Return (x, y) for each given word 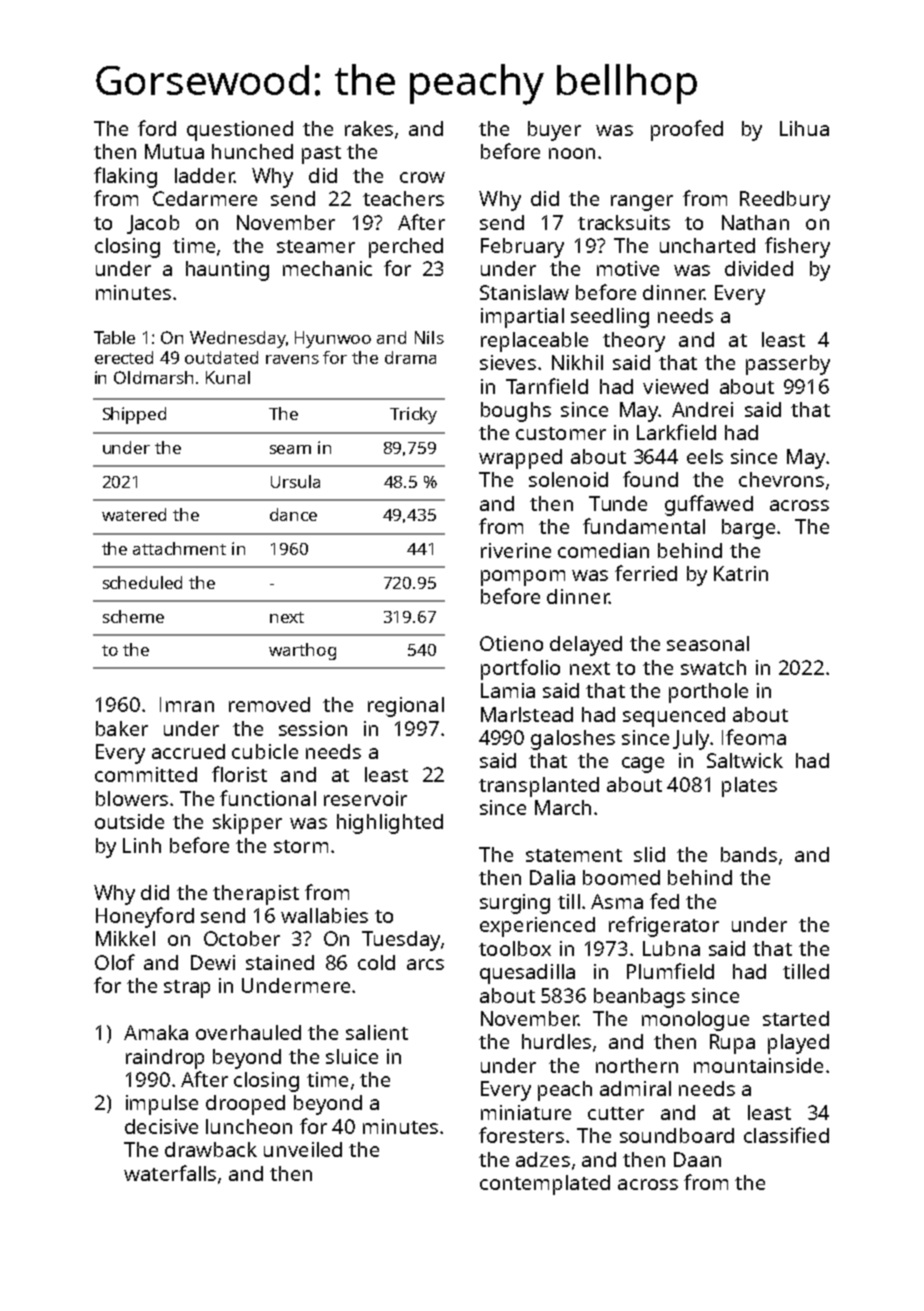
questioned (240, 131)
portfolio (520, 669)
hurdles (556, 1041)
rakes (369, 128)
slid (649, 854)
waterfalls (170, 1173)
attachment (179, 548)
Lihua (804, 128)
